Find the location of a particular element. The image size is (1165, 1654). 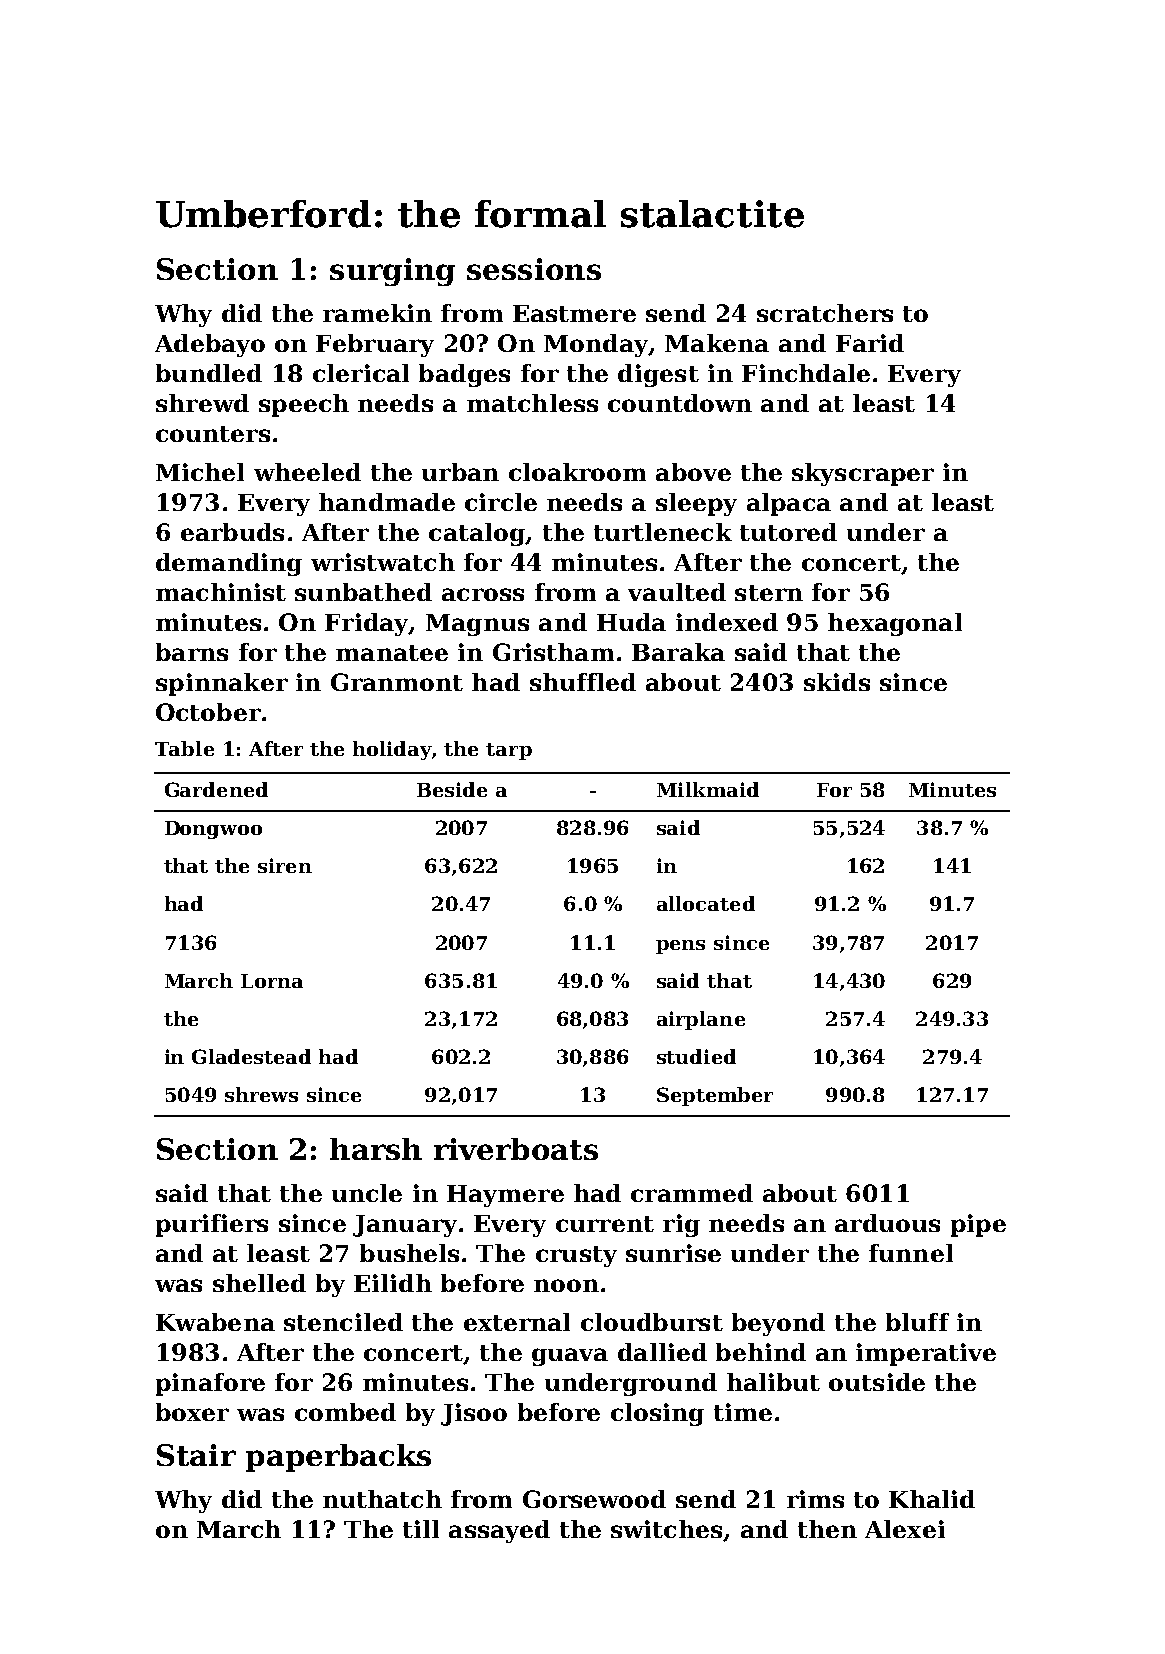

till is located at coordinates (421, 1529).
